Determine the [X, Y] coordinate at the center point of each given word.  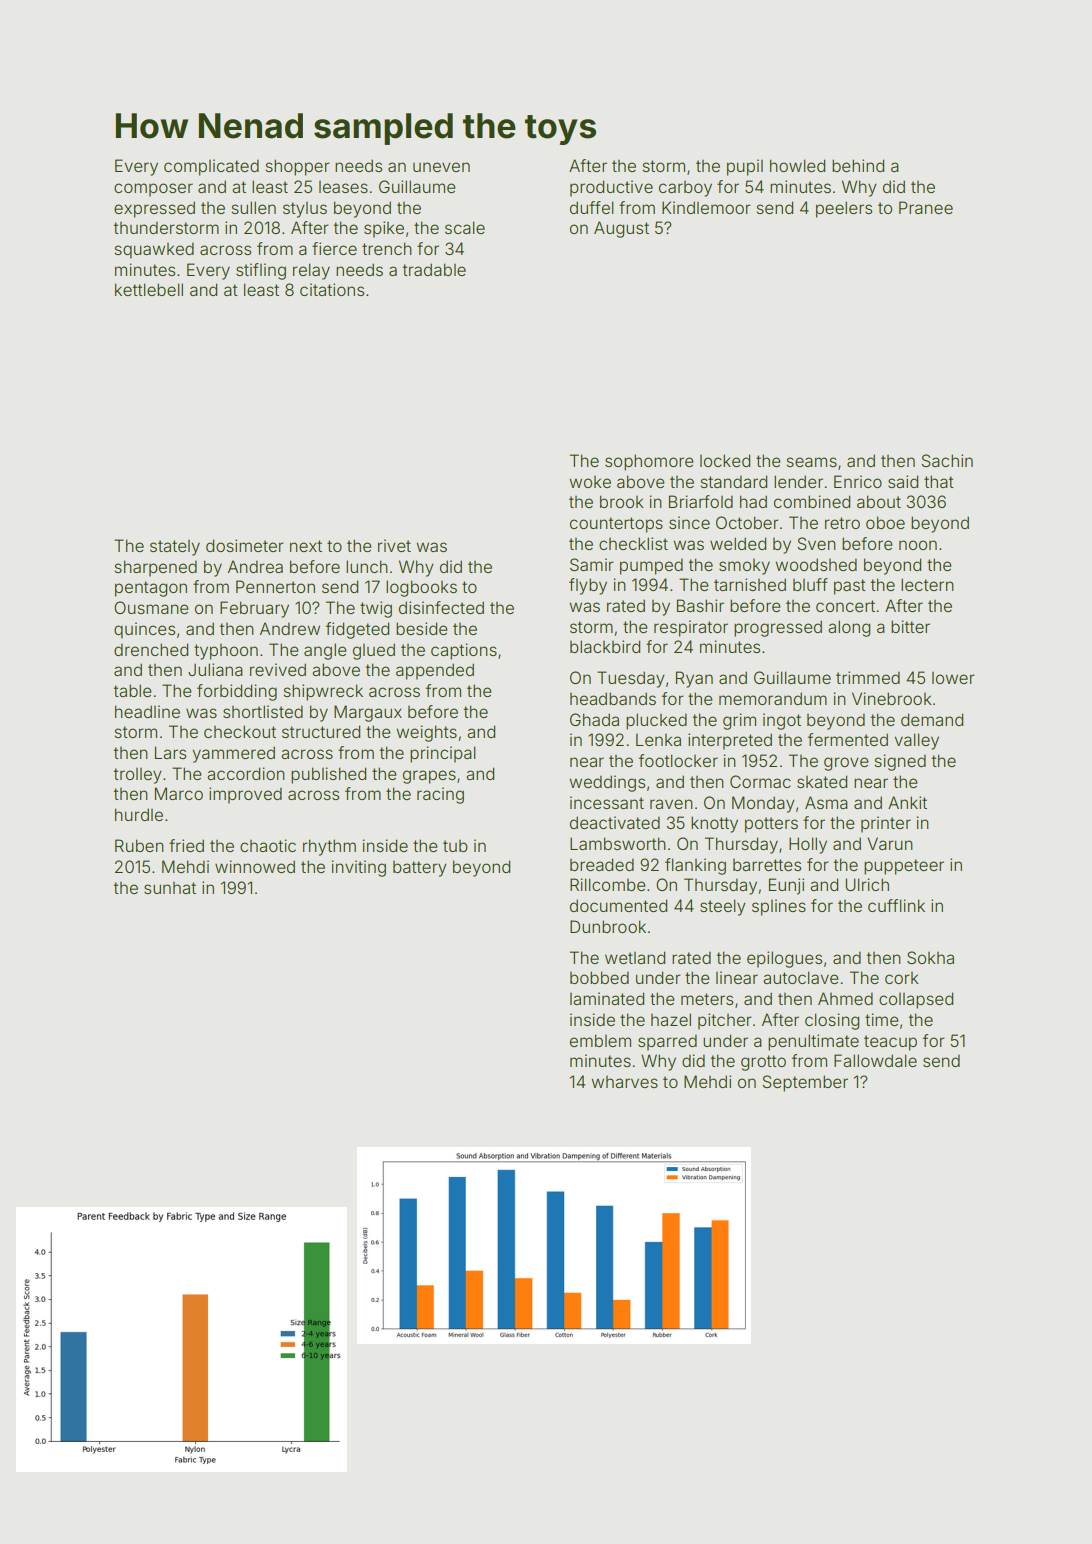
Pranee [926, 207]
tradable [434, 269]
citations [332, 289]
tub [455, 846]
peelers [844, 209]
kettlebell [149, 289]
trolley [138, 776]
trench [387, 248]
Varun [890, 843]
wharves [624, 1082]
